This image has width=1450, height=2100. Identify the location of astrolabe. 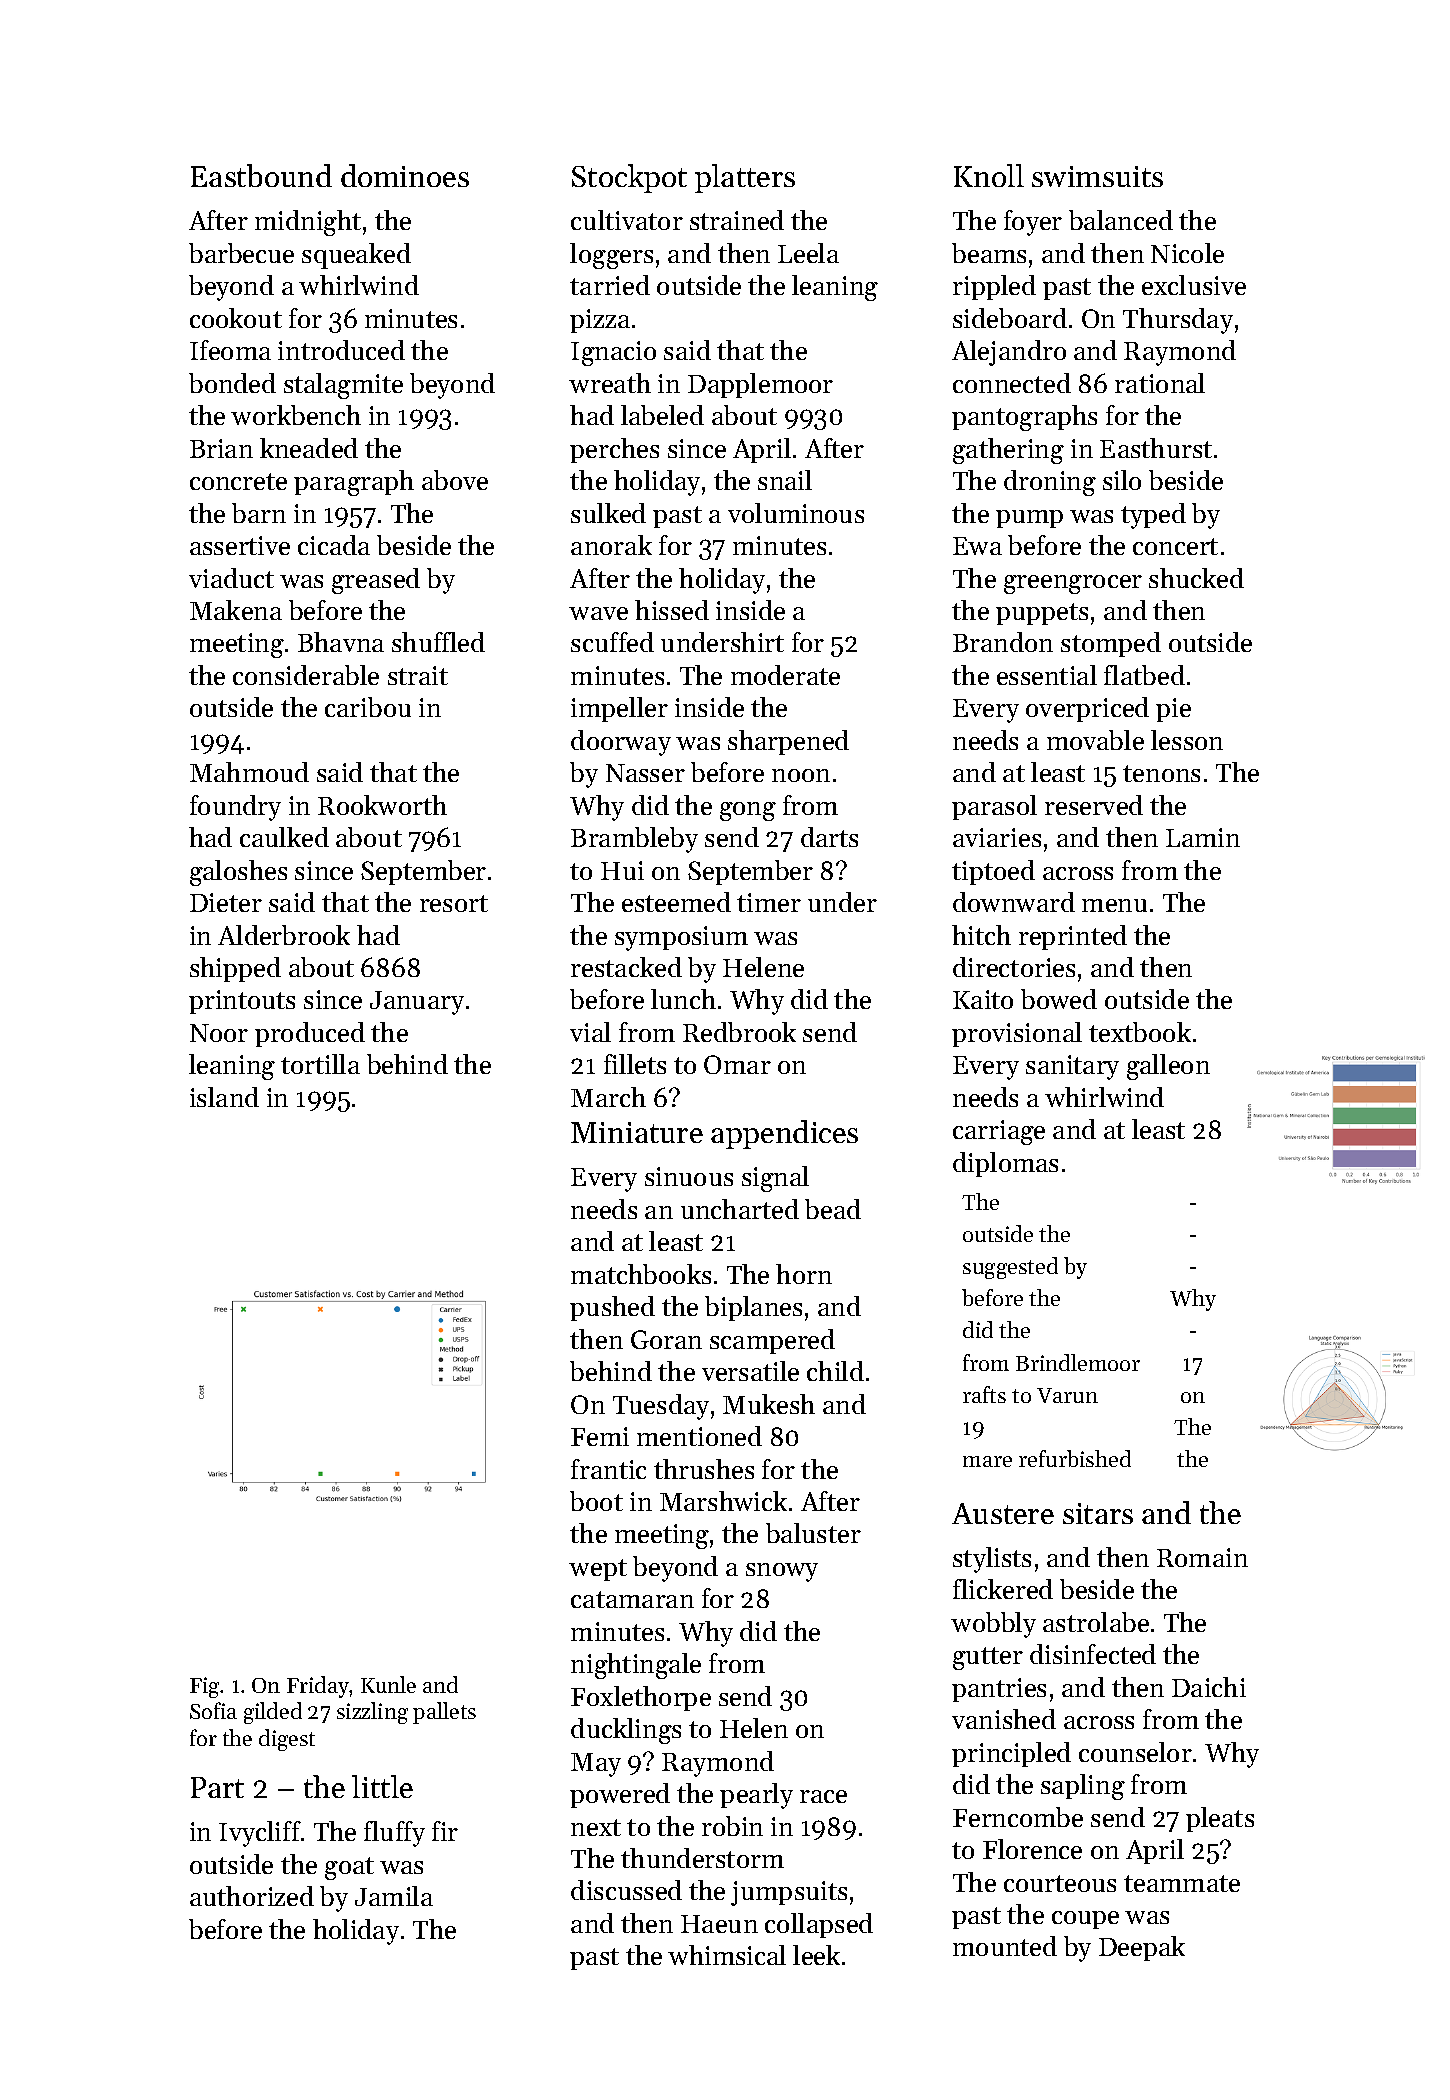
(1096, 1622).
